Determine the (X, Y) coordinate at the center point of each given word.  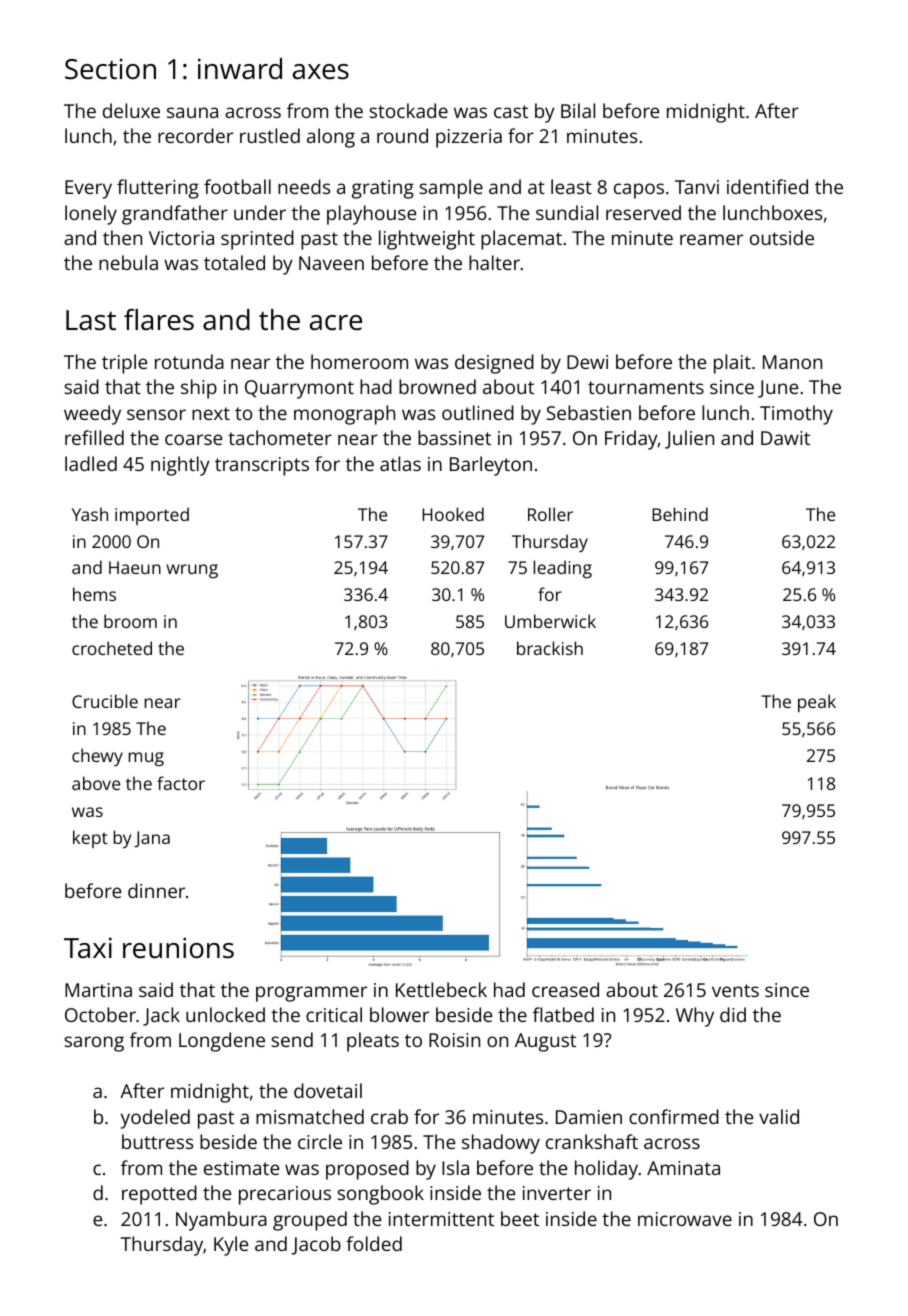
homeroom (359, 361)
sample (451, 189)
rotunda (189, 361)
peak (817, 703)
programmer (311, 994)
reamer (711, 239)
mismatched (310, 1116)
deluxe (131, 110)
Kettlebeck (441, 989)
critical (334, 1014)
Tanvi (697, 187)
